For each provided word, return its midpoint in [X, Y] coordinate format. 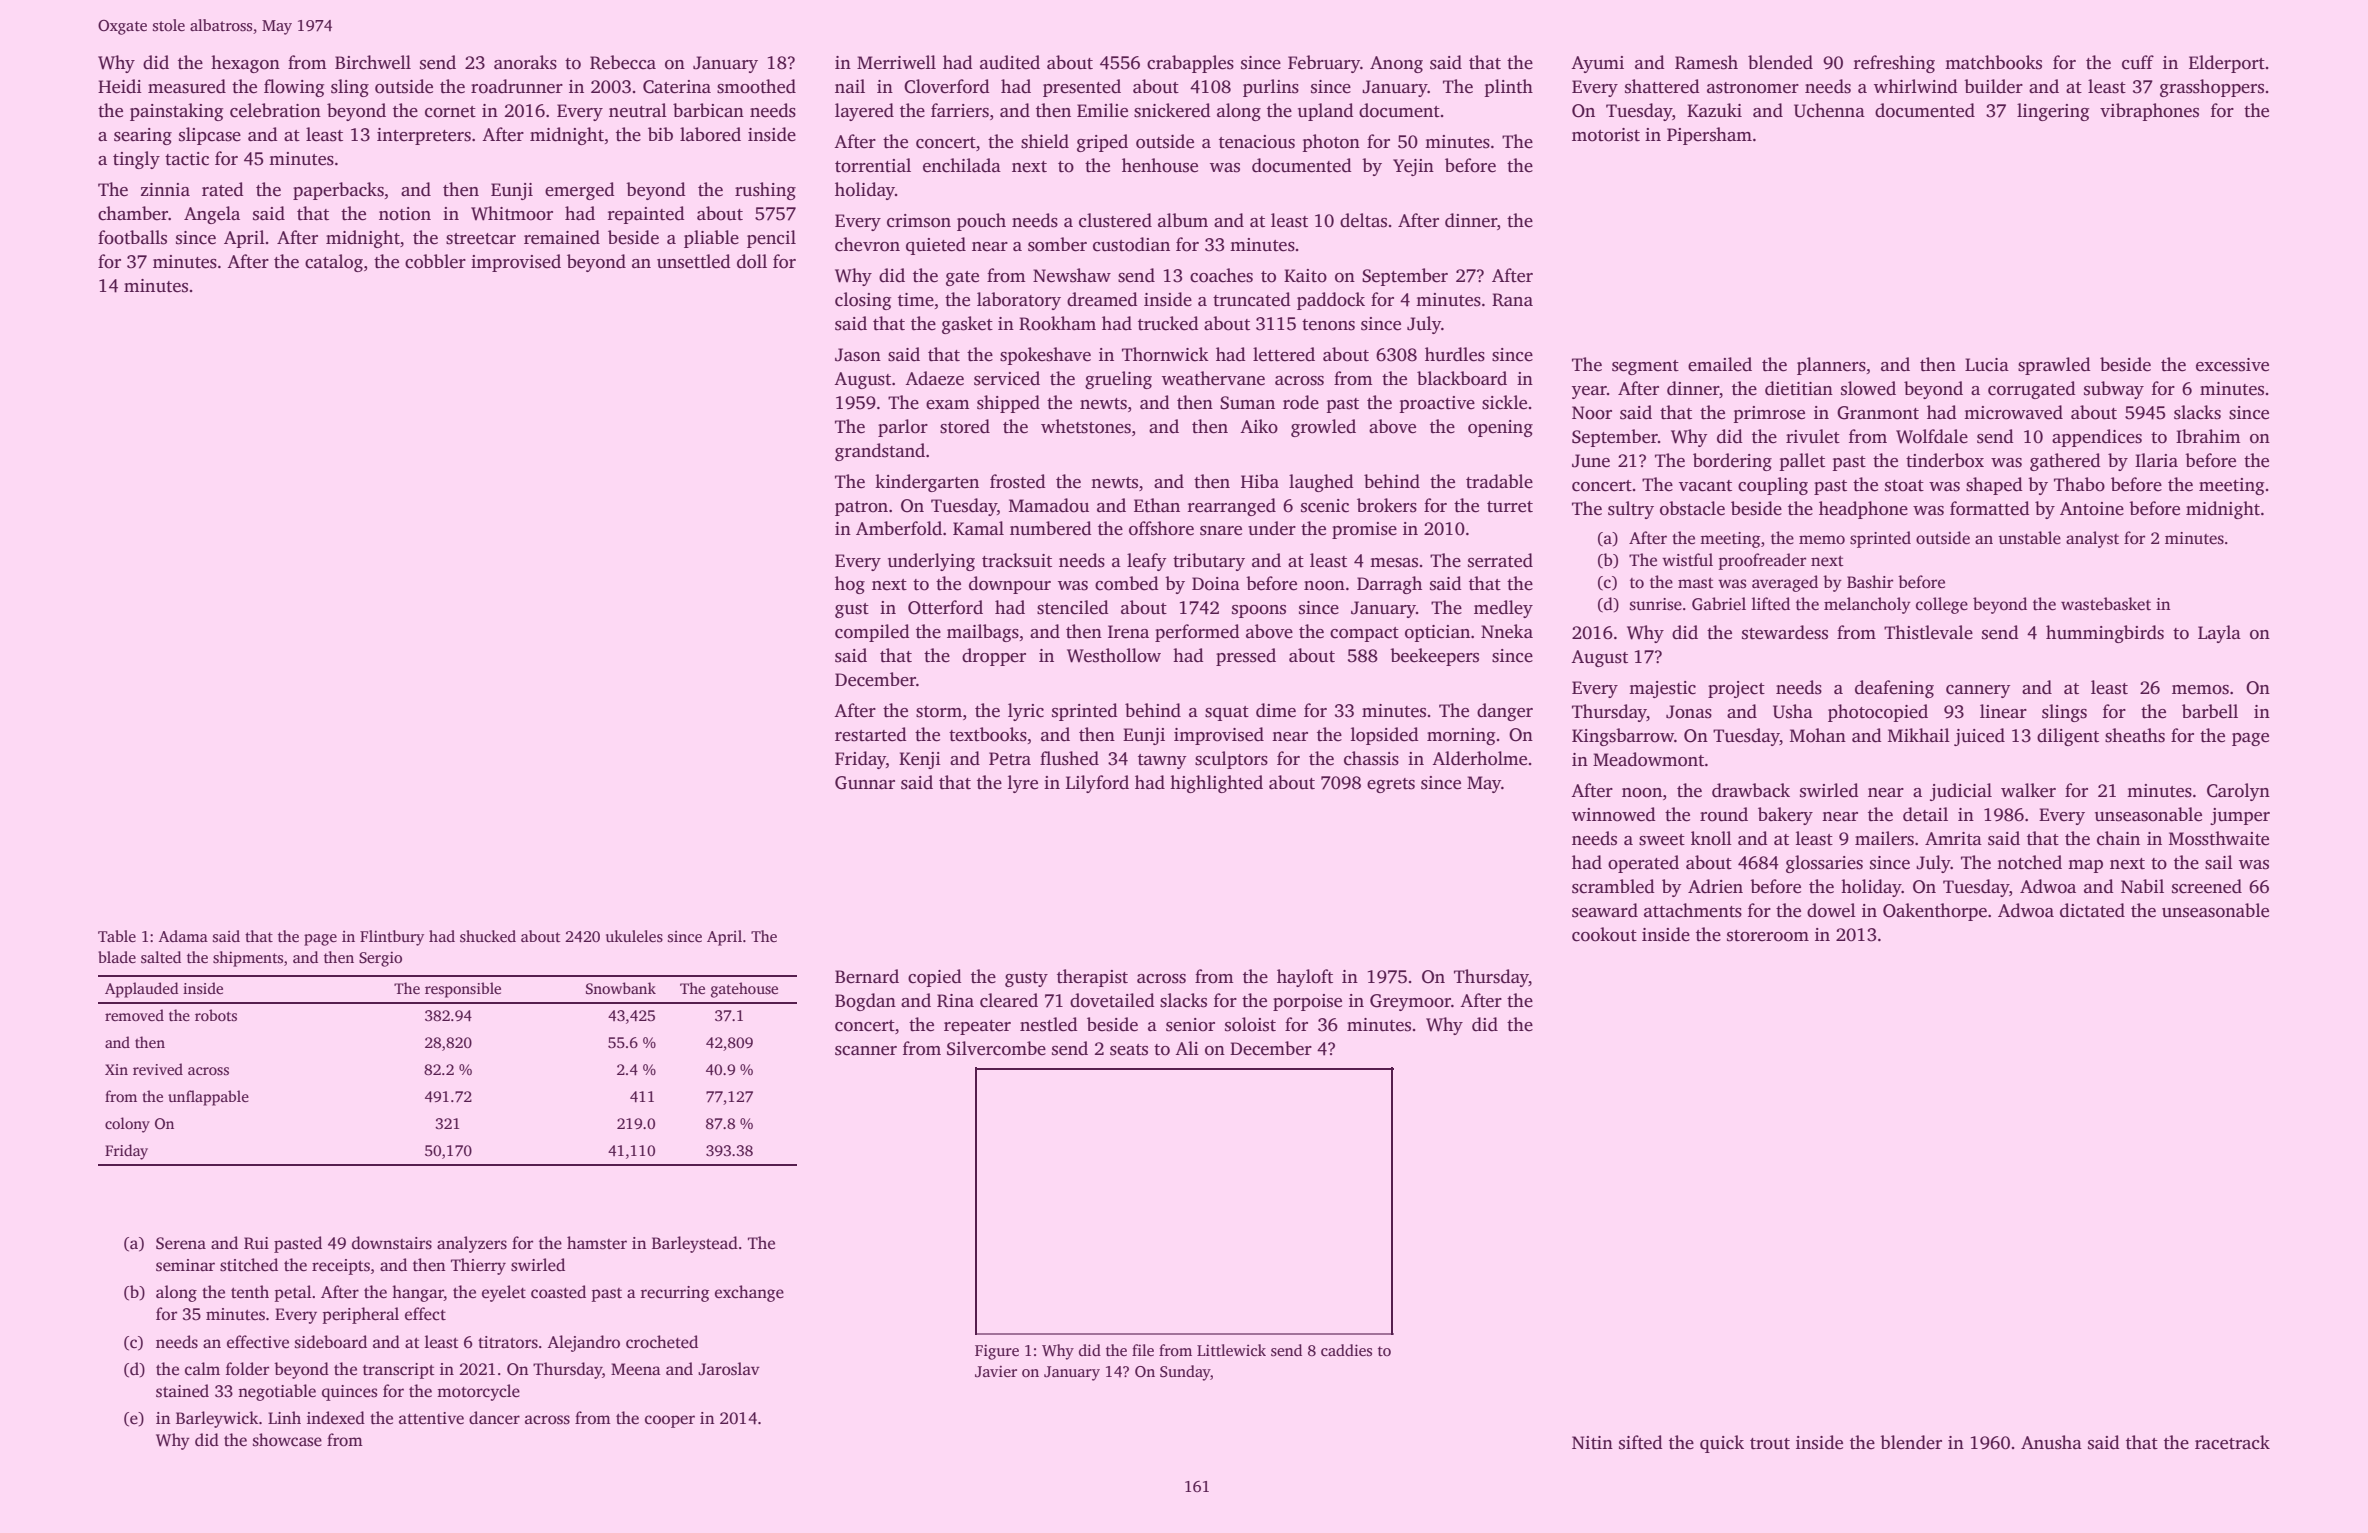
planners [1831, 366]
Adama [183, 936]
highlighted [1216, 784]
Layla [2219, 634]
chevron [867, 244]
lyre [1023, 784]
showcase [287, 1440]
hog [850, 585]
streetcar [481, 239]
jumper [2240, 816]
